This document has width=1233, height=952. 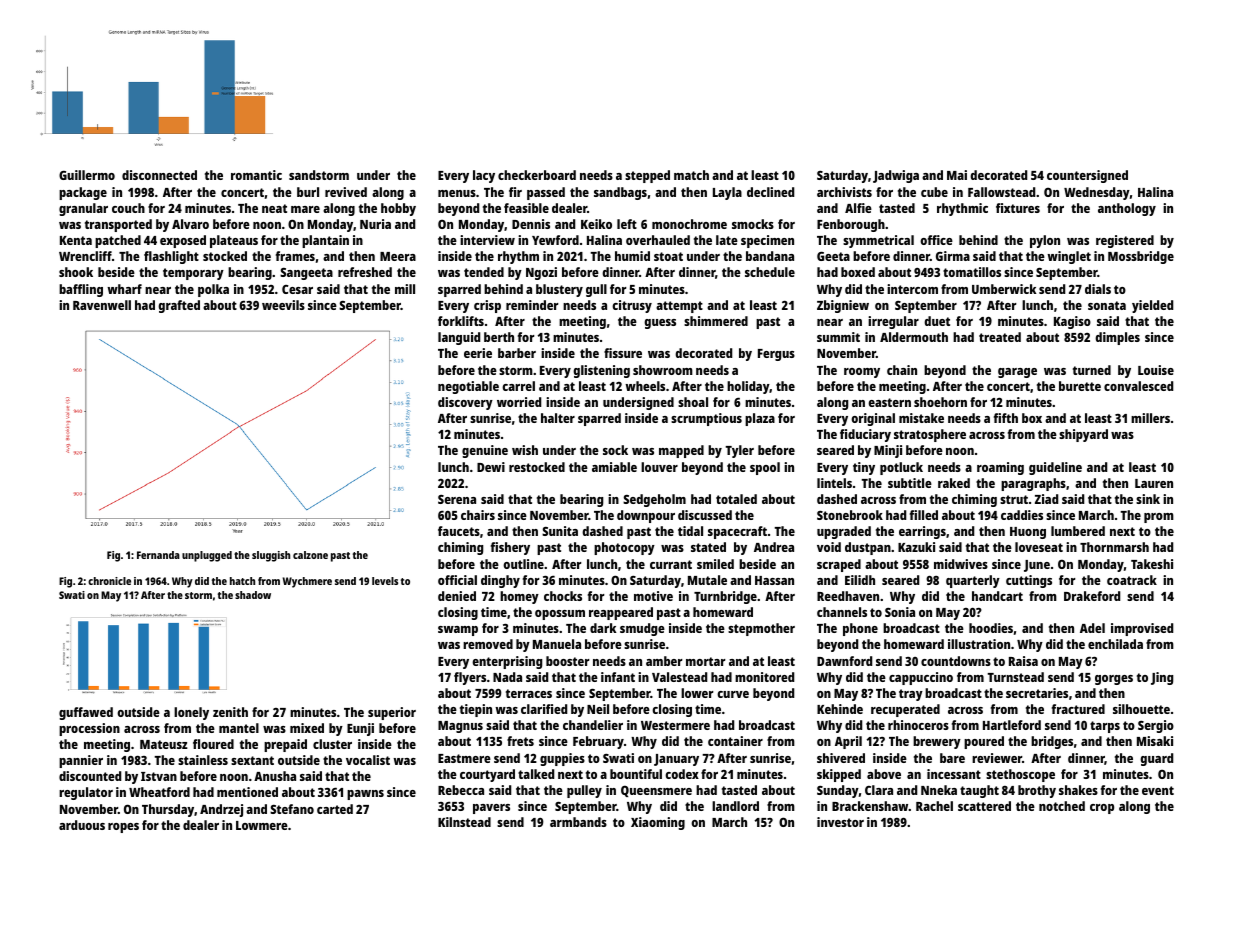 What do you see at coordinates (118, 241) in the document?
I see `patched` at bounding box center [118, 241].
